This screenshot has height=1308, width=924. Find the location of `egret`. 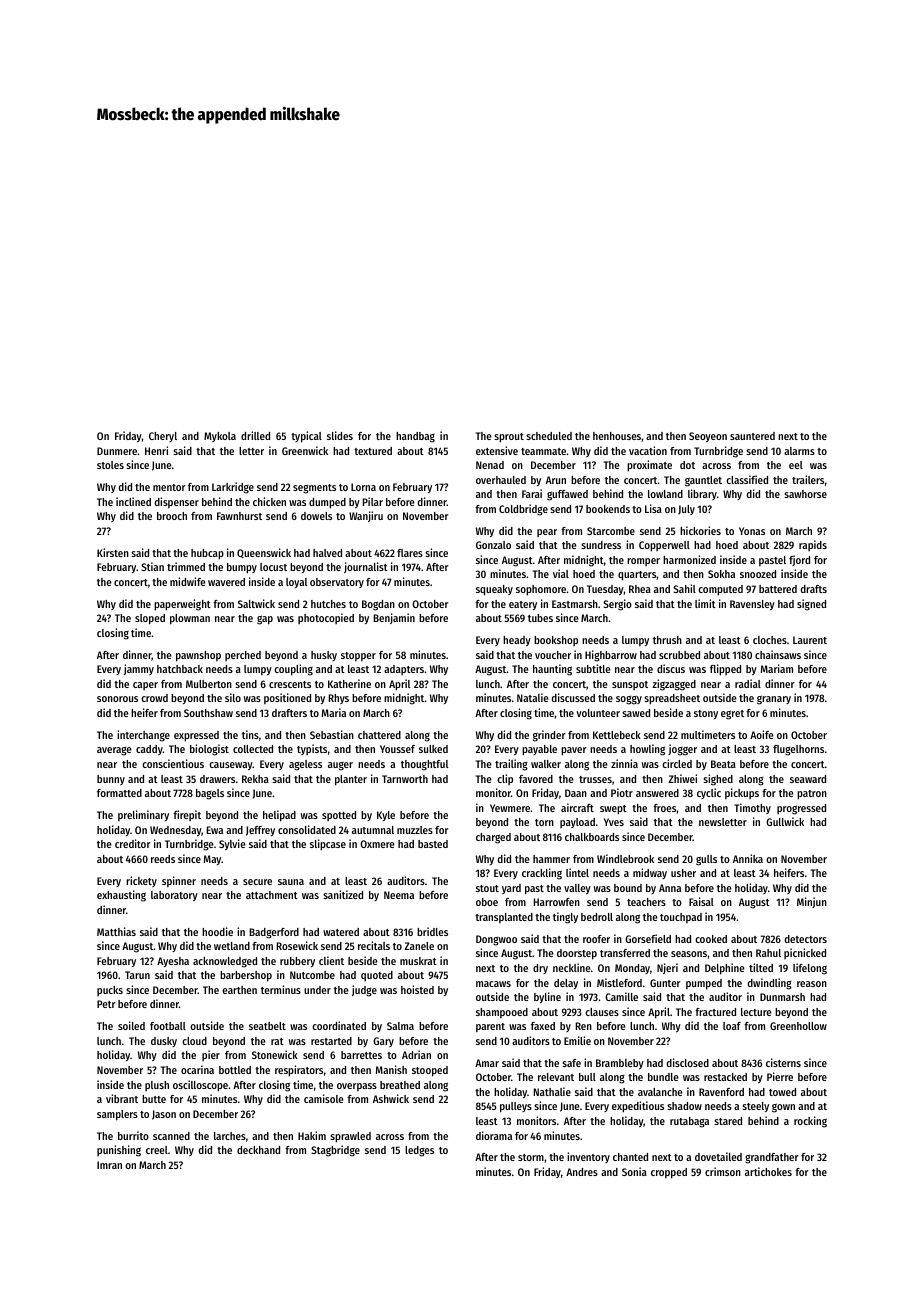

egret is located at coordinates (732, 715).
